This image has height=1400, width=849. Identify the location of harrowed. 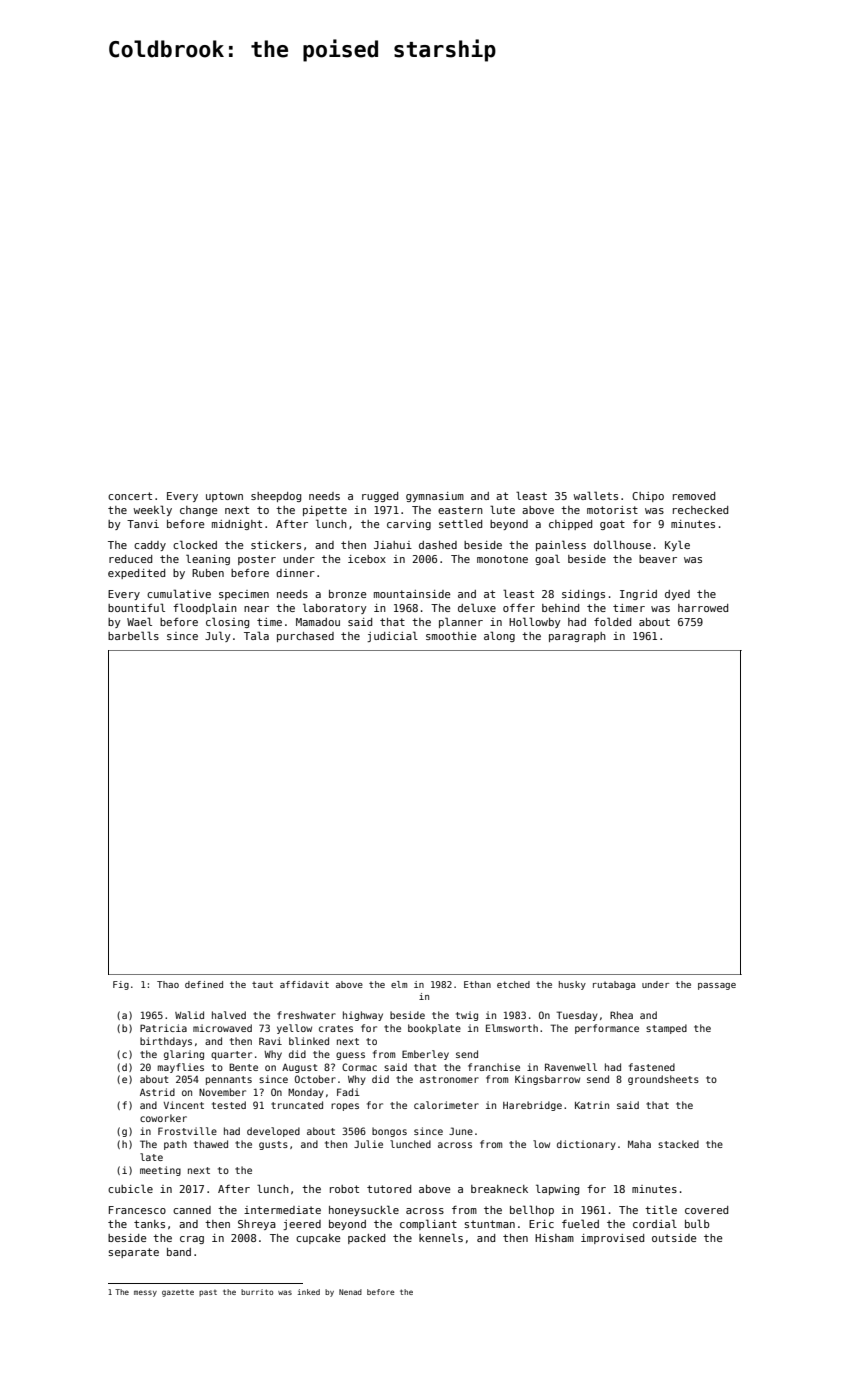
(703, 608).
